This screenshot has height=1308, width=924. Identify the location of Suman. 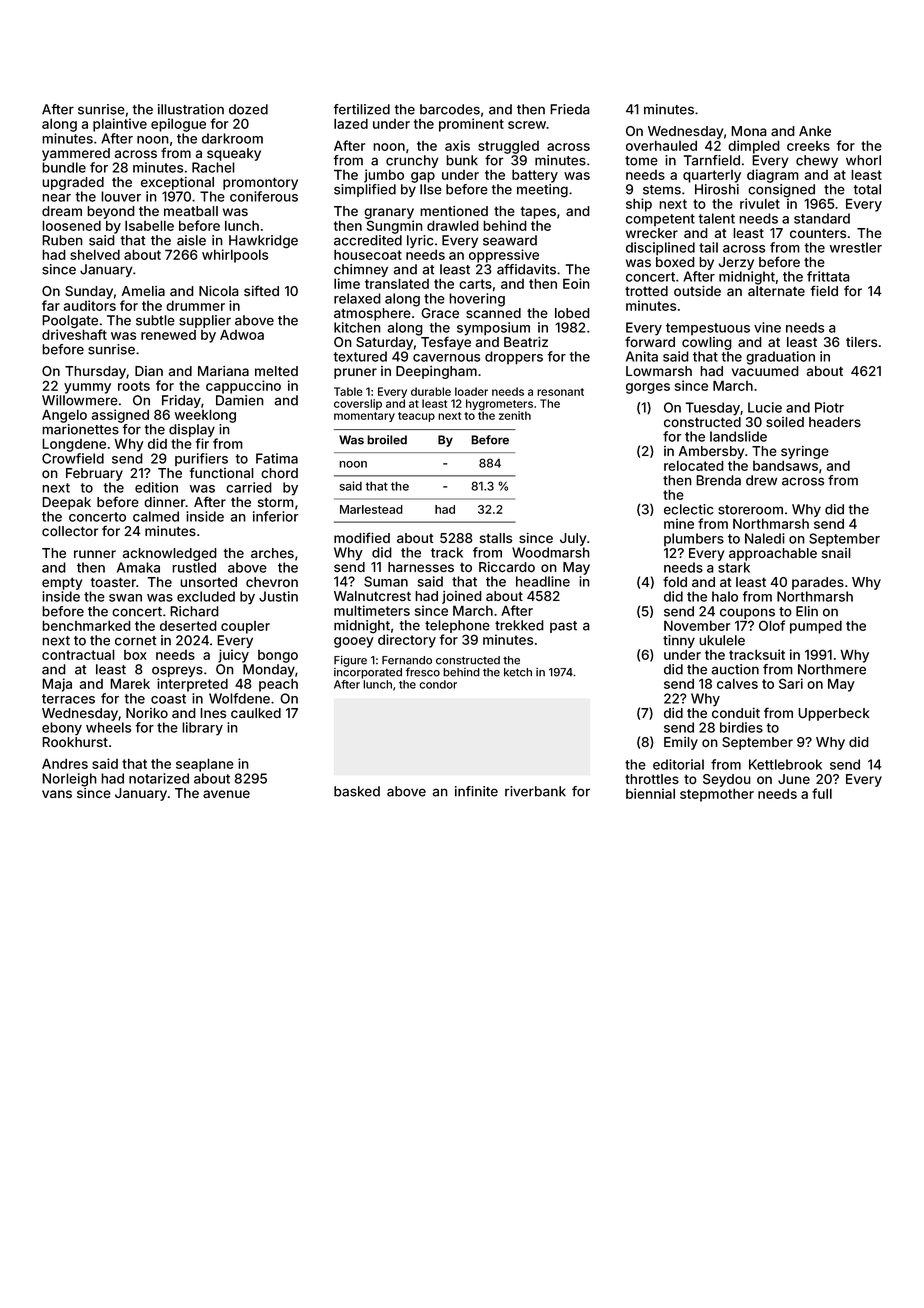
(386, 581).
